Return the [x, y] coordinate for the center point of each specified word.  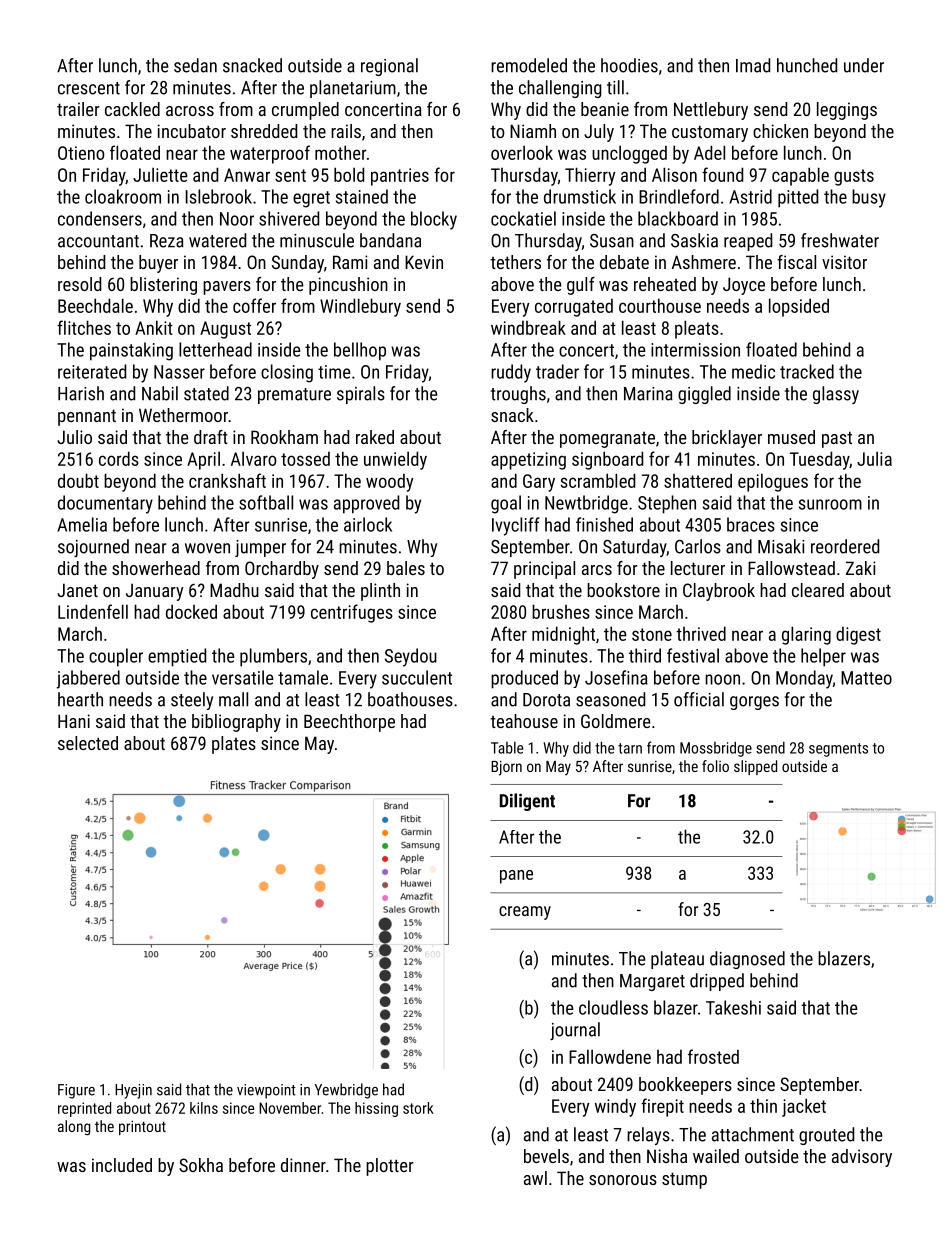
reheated [665, 284]
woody [389, 483]
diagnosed [747, 960]
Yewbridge [346, 1091]
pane [516, 877]
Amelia [82, 524]
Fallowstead [791, 568]
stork [418, 1108]
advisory [862, 1158]
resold [79, 284]
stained [362, 196]
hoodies [629, 65]
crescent [89, 88]
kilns [204, 1108]
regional [389, 67]
